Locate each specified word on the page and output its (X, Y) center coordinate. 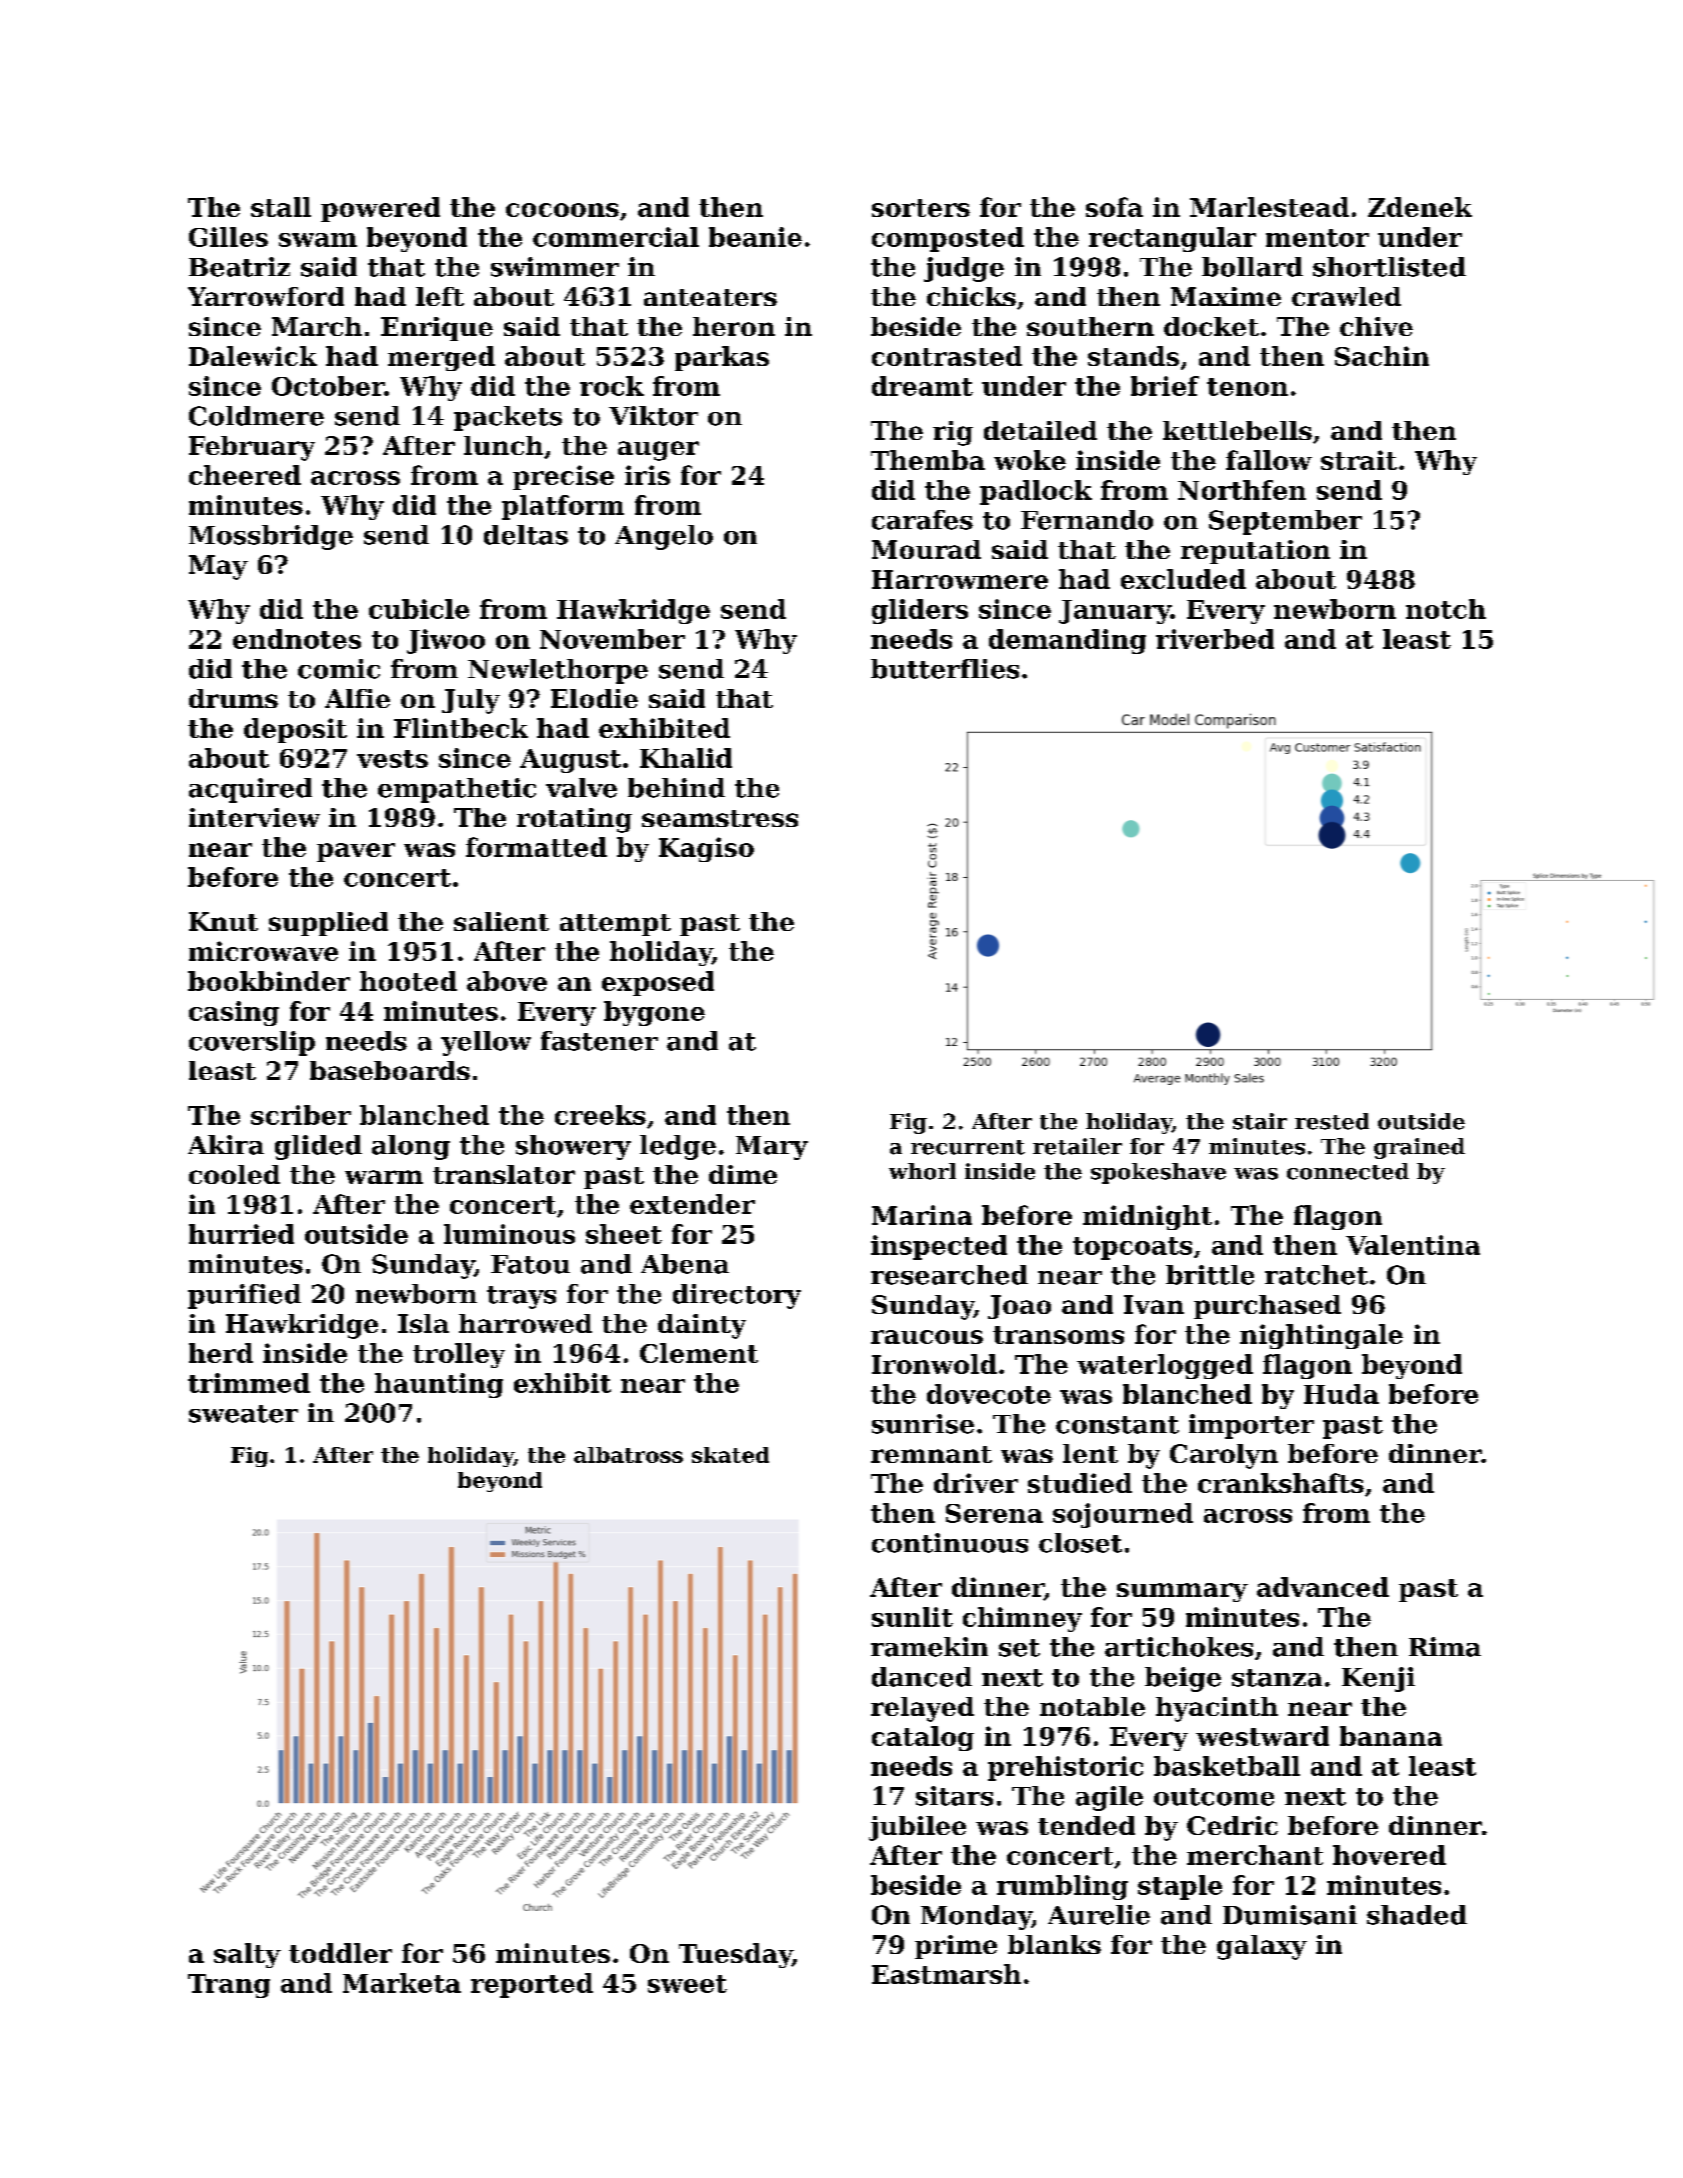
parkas (722, 358)
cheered (245, 475)
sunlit (912, 1617)
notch (1446, 609)
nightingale (1321, 1336)
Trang (229, 1986)
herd (221, 1353)
